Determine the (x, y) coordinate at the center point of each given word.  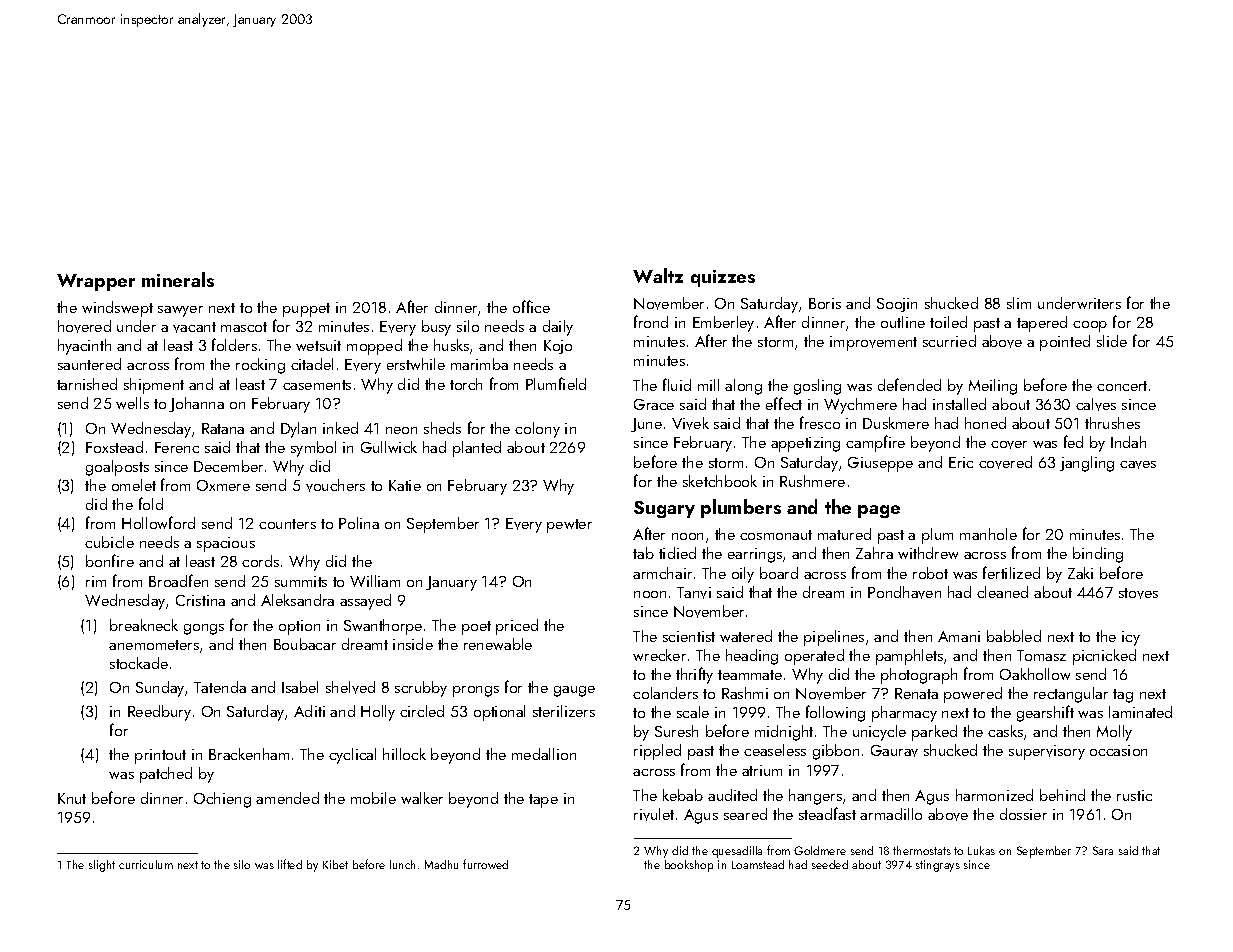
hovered (84, 326)
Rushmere (812, 481)
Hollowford (158, 522)
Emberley (723, 324)
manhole (988, 534)
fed (1073, 441)
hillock (404, 754)
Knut (72, 798)
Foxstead (114, 447)
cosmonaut (776, 535)
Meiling (993, 387)
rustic (1134, 795)
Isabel (300, 687)
